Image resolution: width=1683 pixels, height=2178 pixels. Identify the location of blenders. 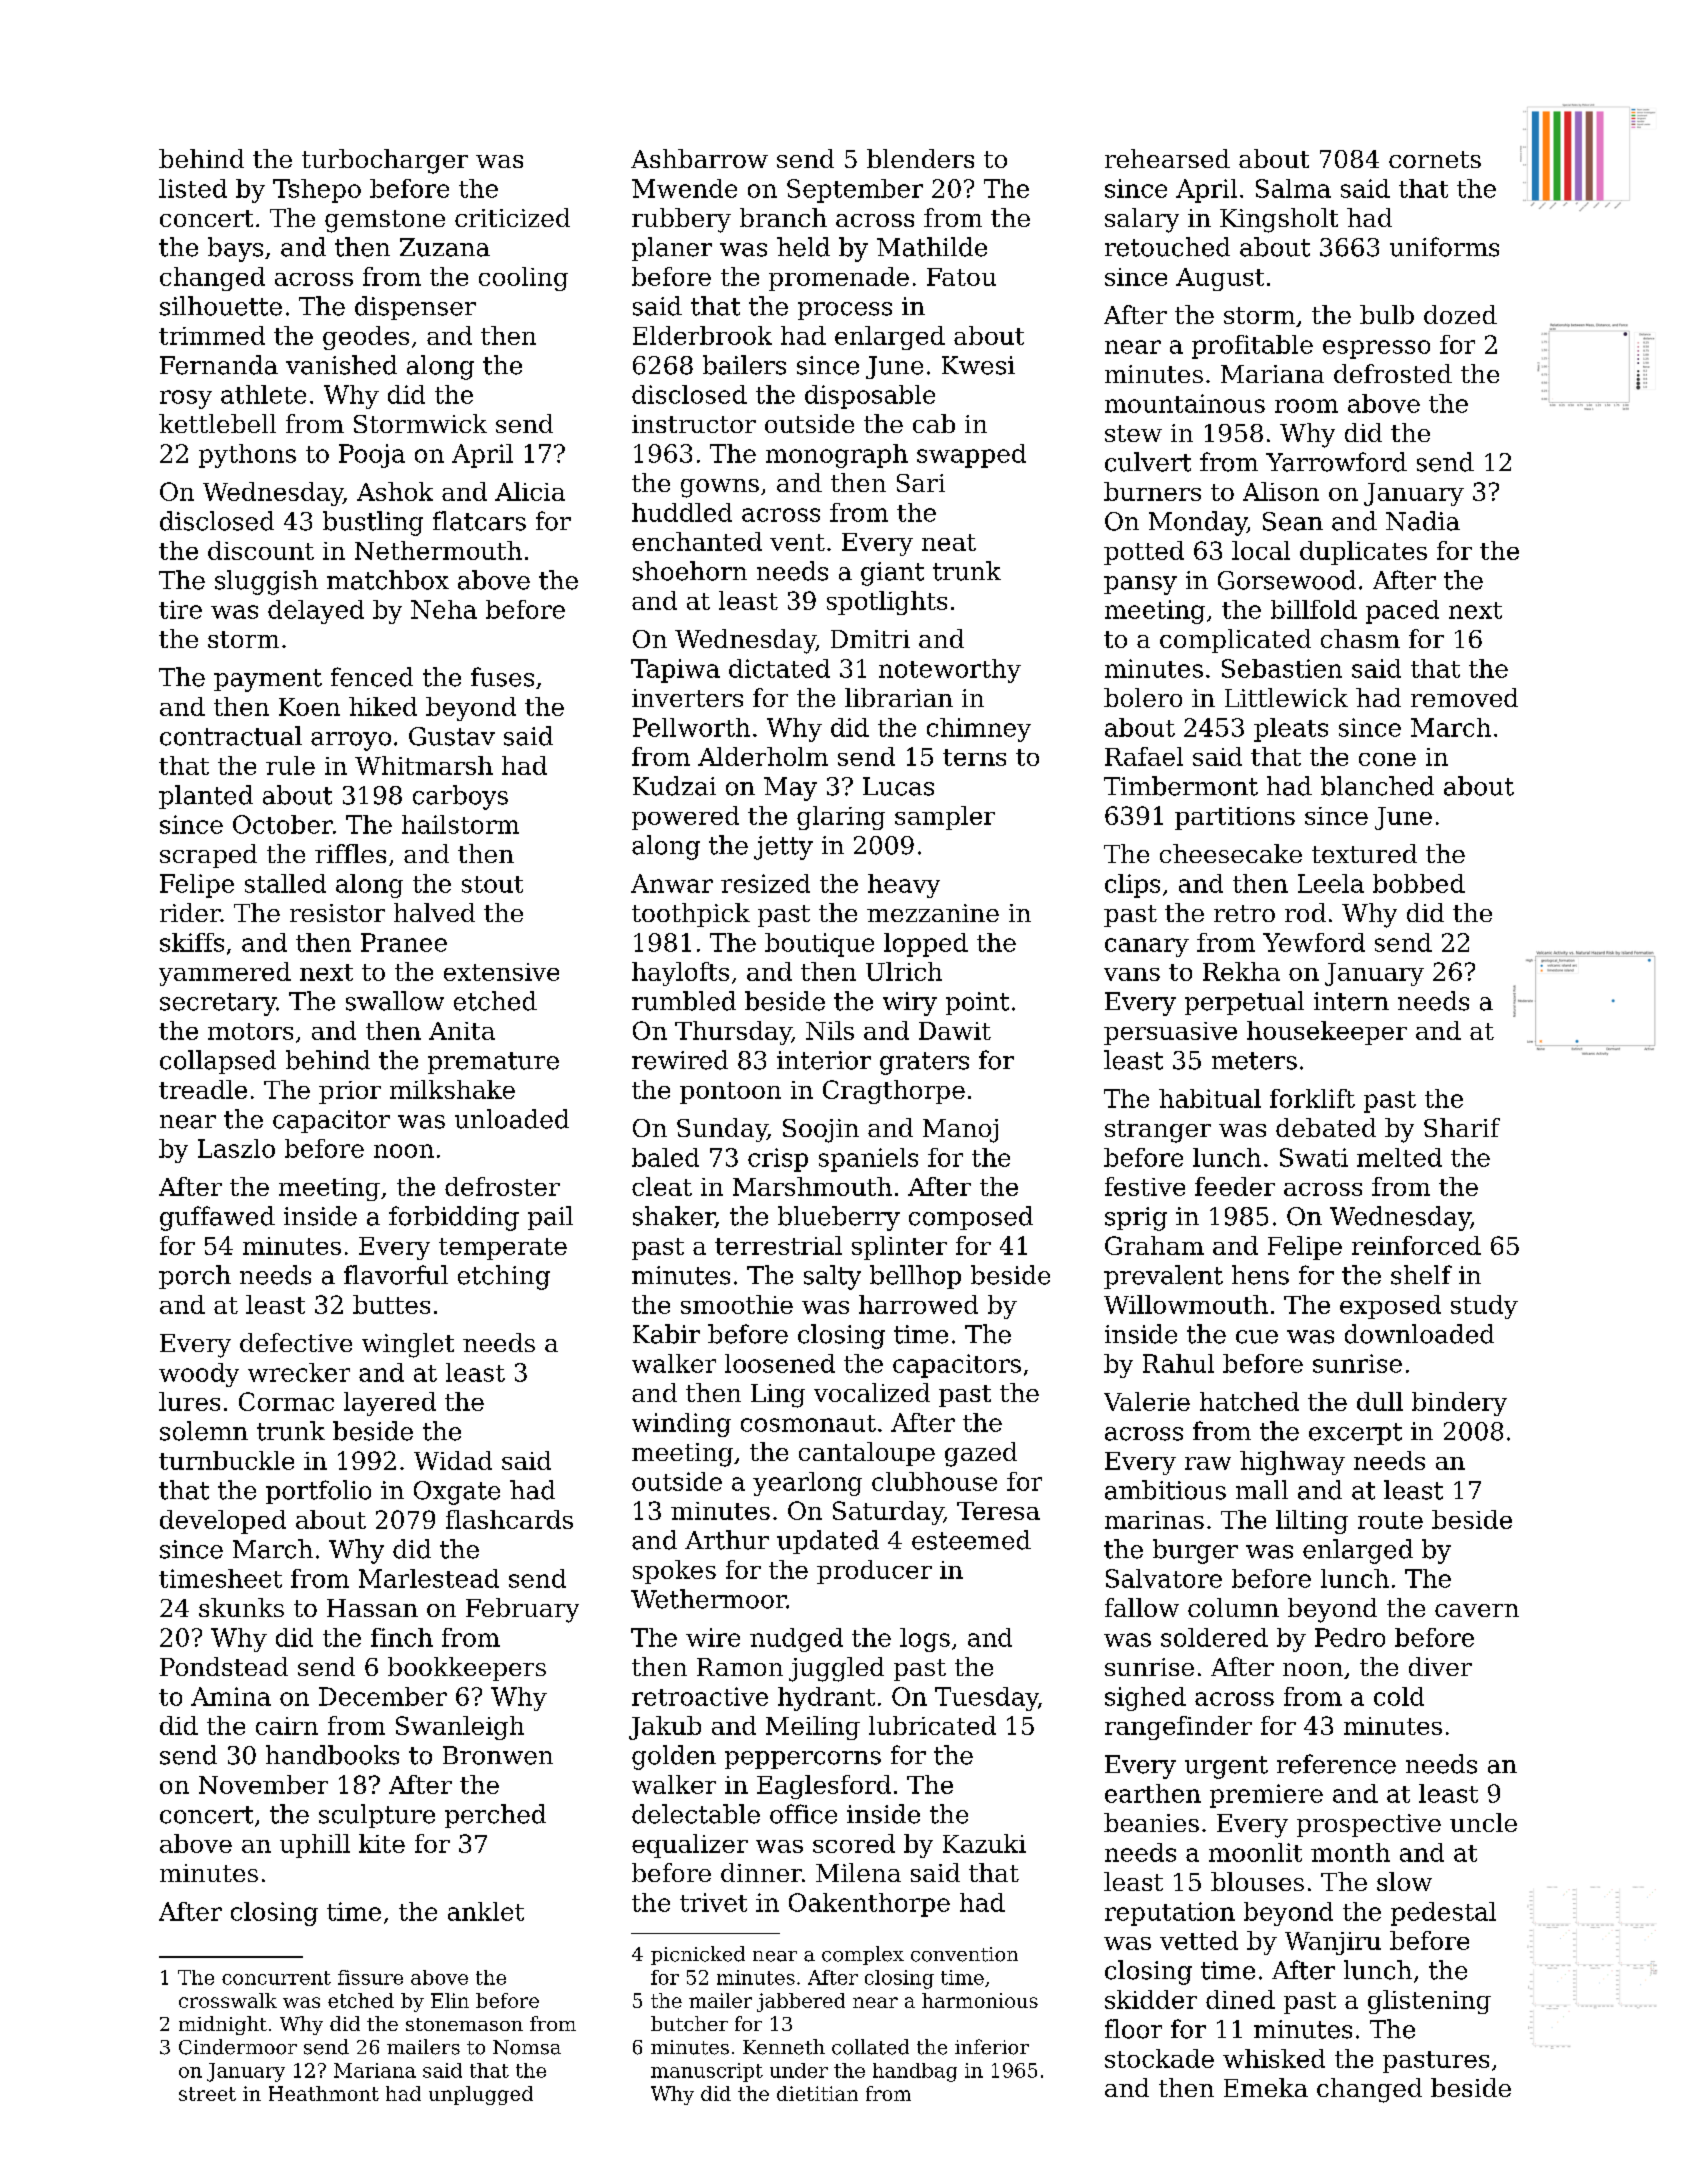
(920, 158).
